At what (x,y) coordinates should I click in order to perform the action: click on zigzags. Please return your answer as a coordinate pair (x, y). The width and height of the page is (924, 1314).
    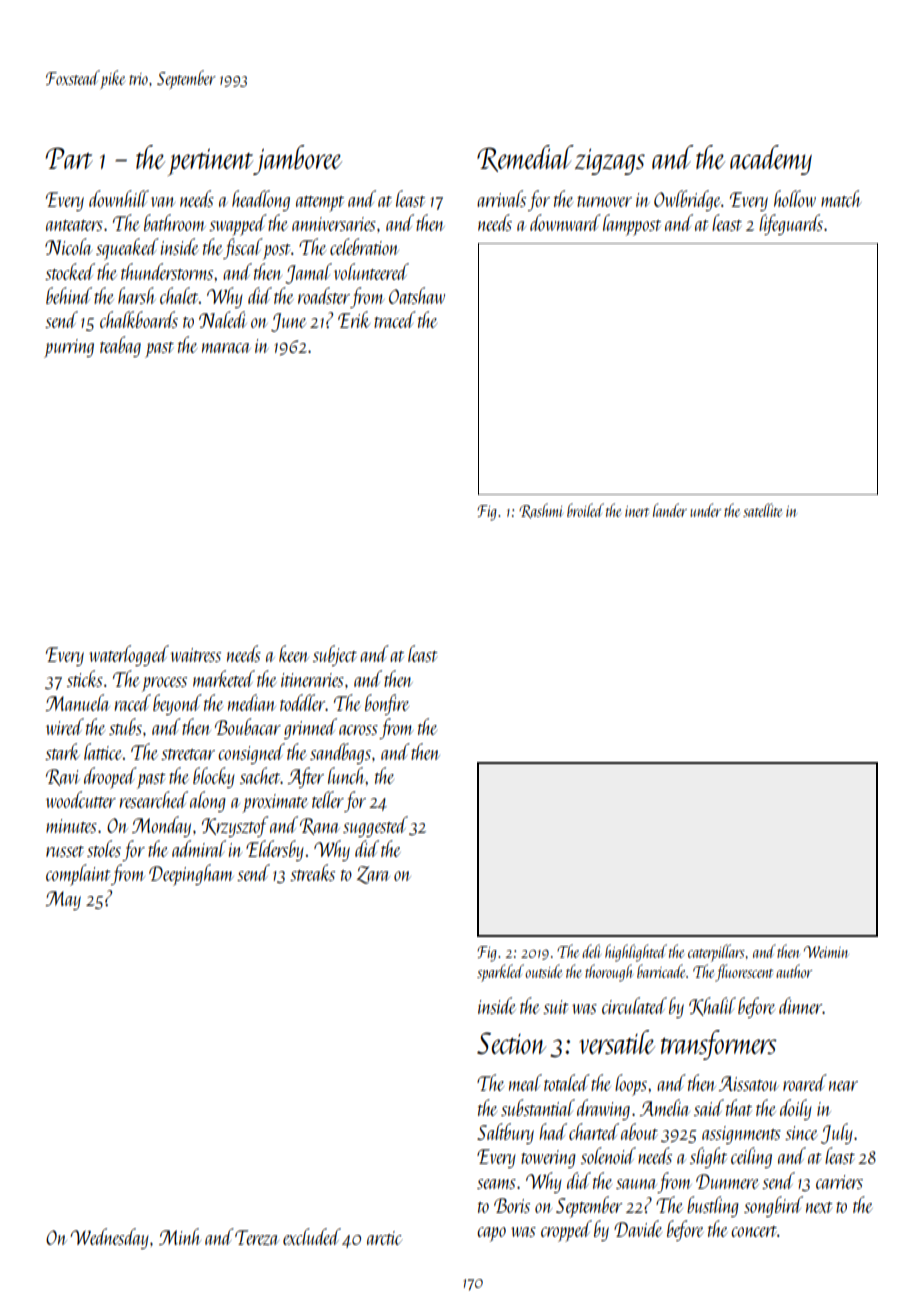
    Looking at the image, I should click on (610, 161).
